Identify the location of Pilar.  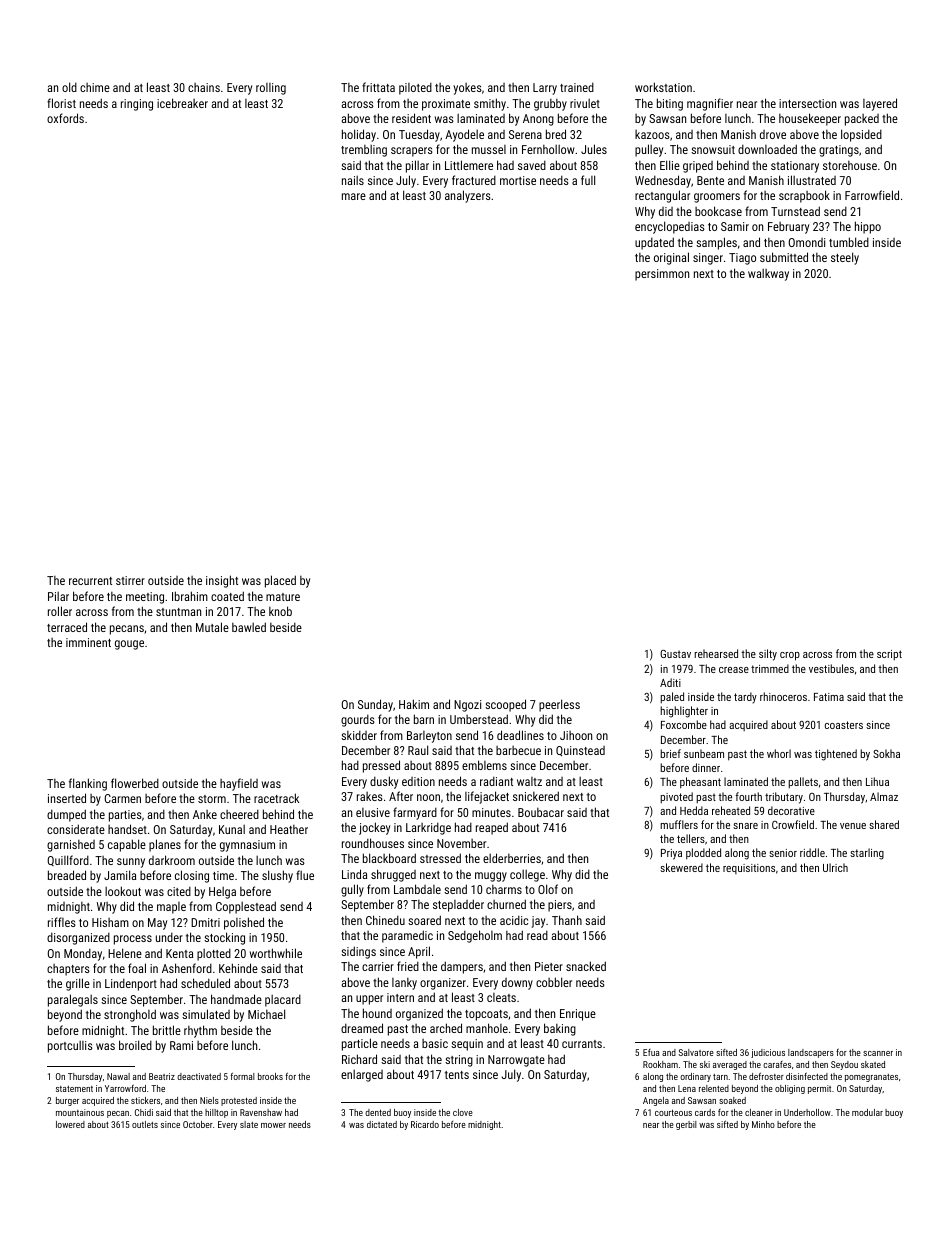
(58, 596).
